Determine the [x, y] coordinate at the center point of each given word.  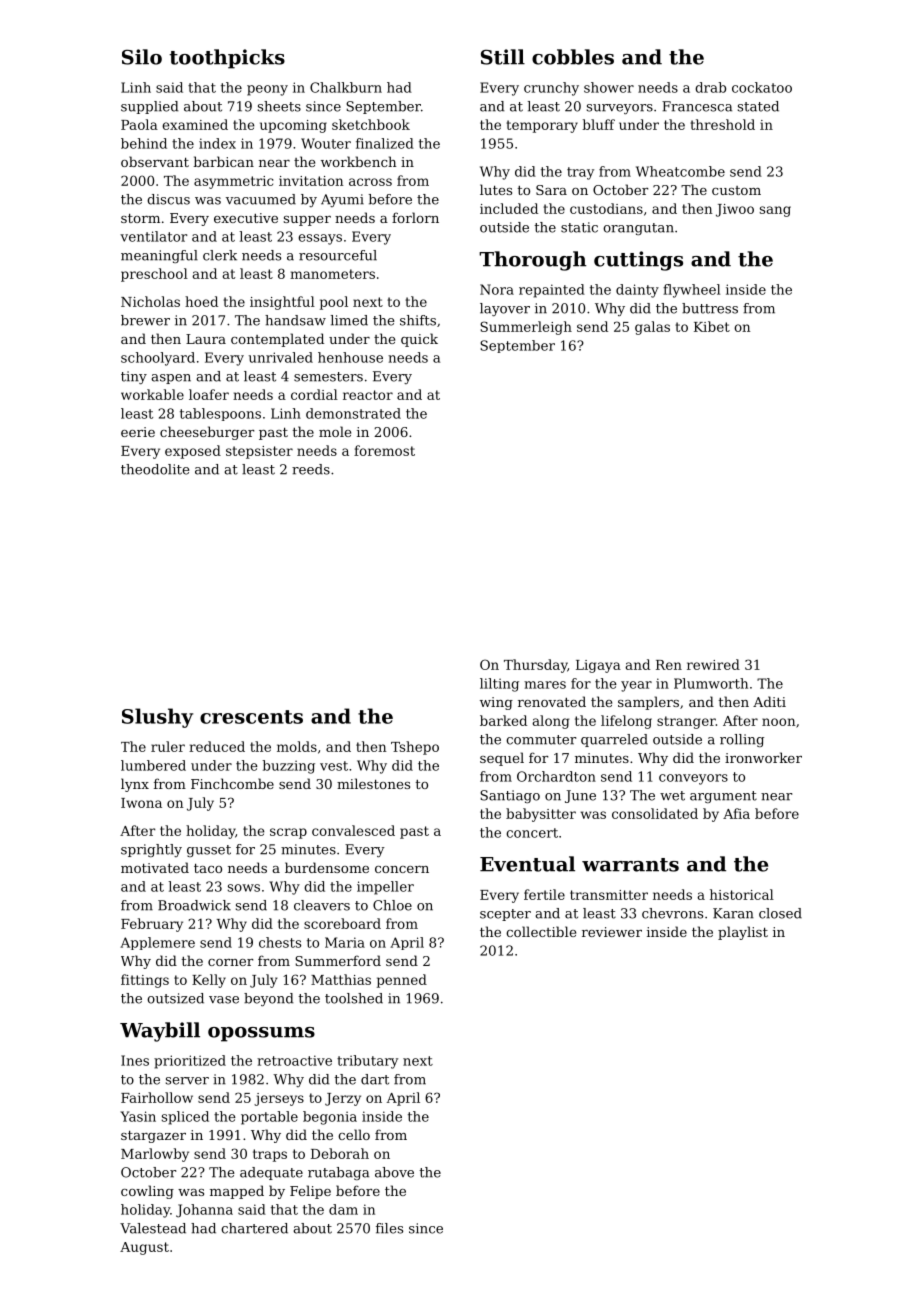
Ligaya [598, 666]
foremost [384, 450]
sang [775, 211]
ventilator [153, 236]
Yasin [138, 1116]
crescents [251, 717]
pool [334, 303]
